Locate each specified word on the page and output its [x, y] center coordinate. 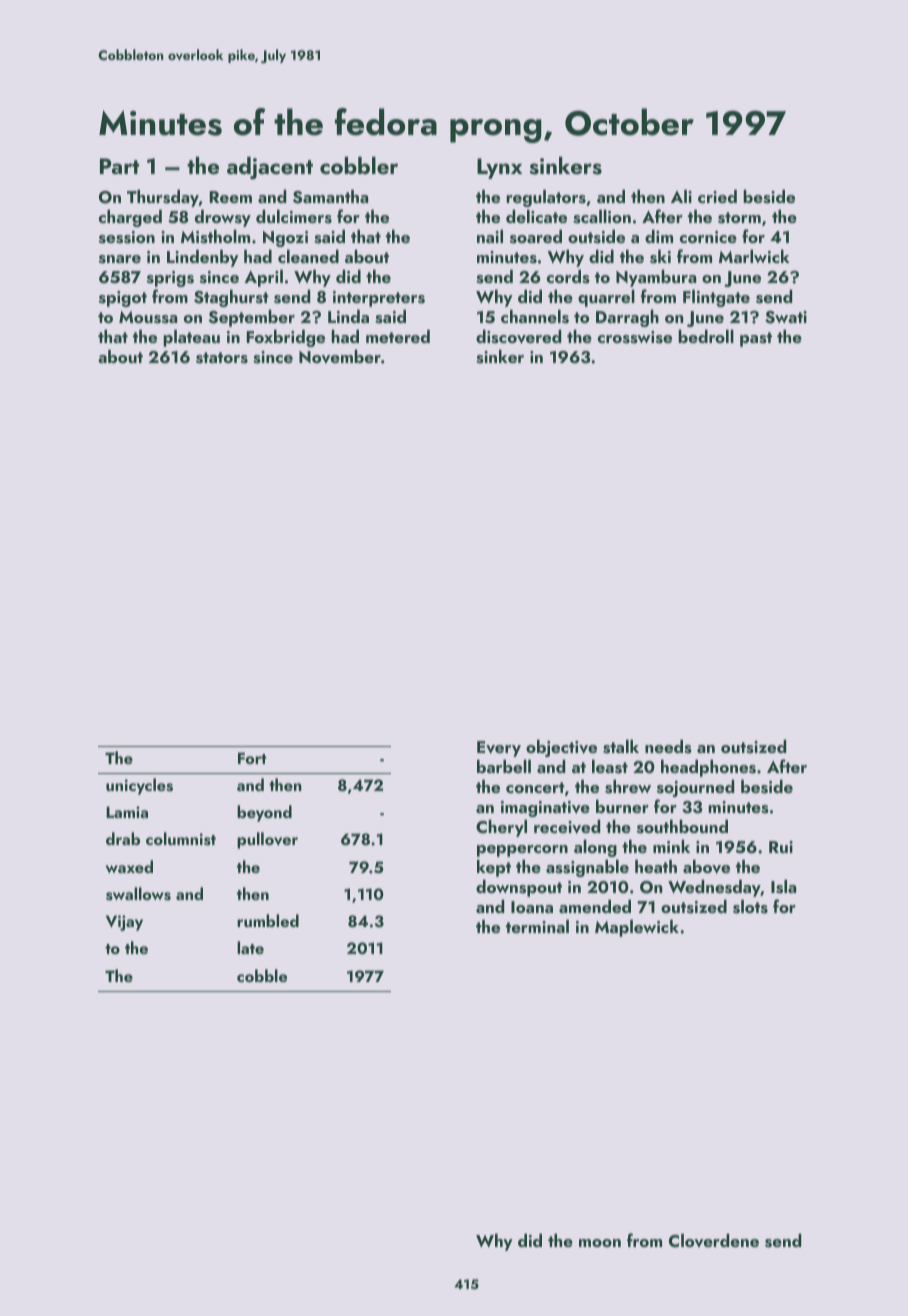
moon [600, 1243]
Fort [252, 758]
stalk [621, 746]
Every [499, 749]
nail [490, 236]
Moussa [148, 317]
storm [739, 218]
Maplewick [637, 928]
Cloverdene [714, 1240]
